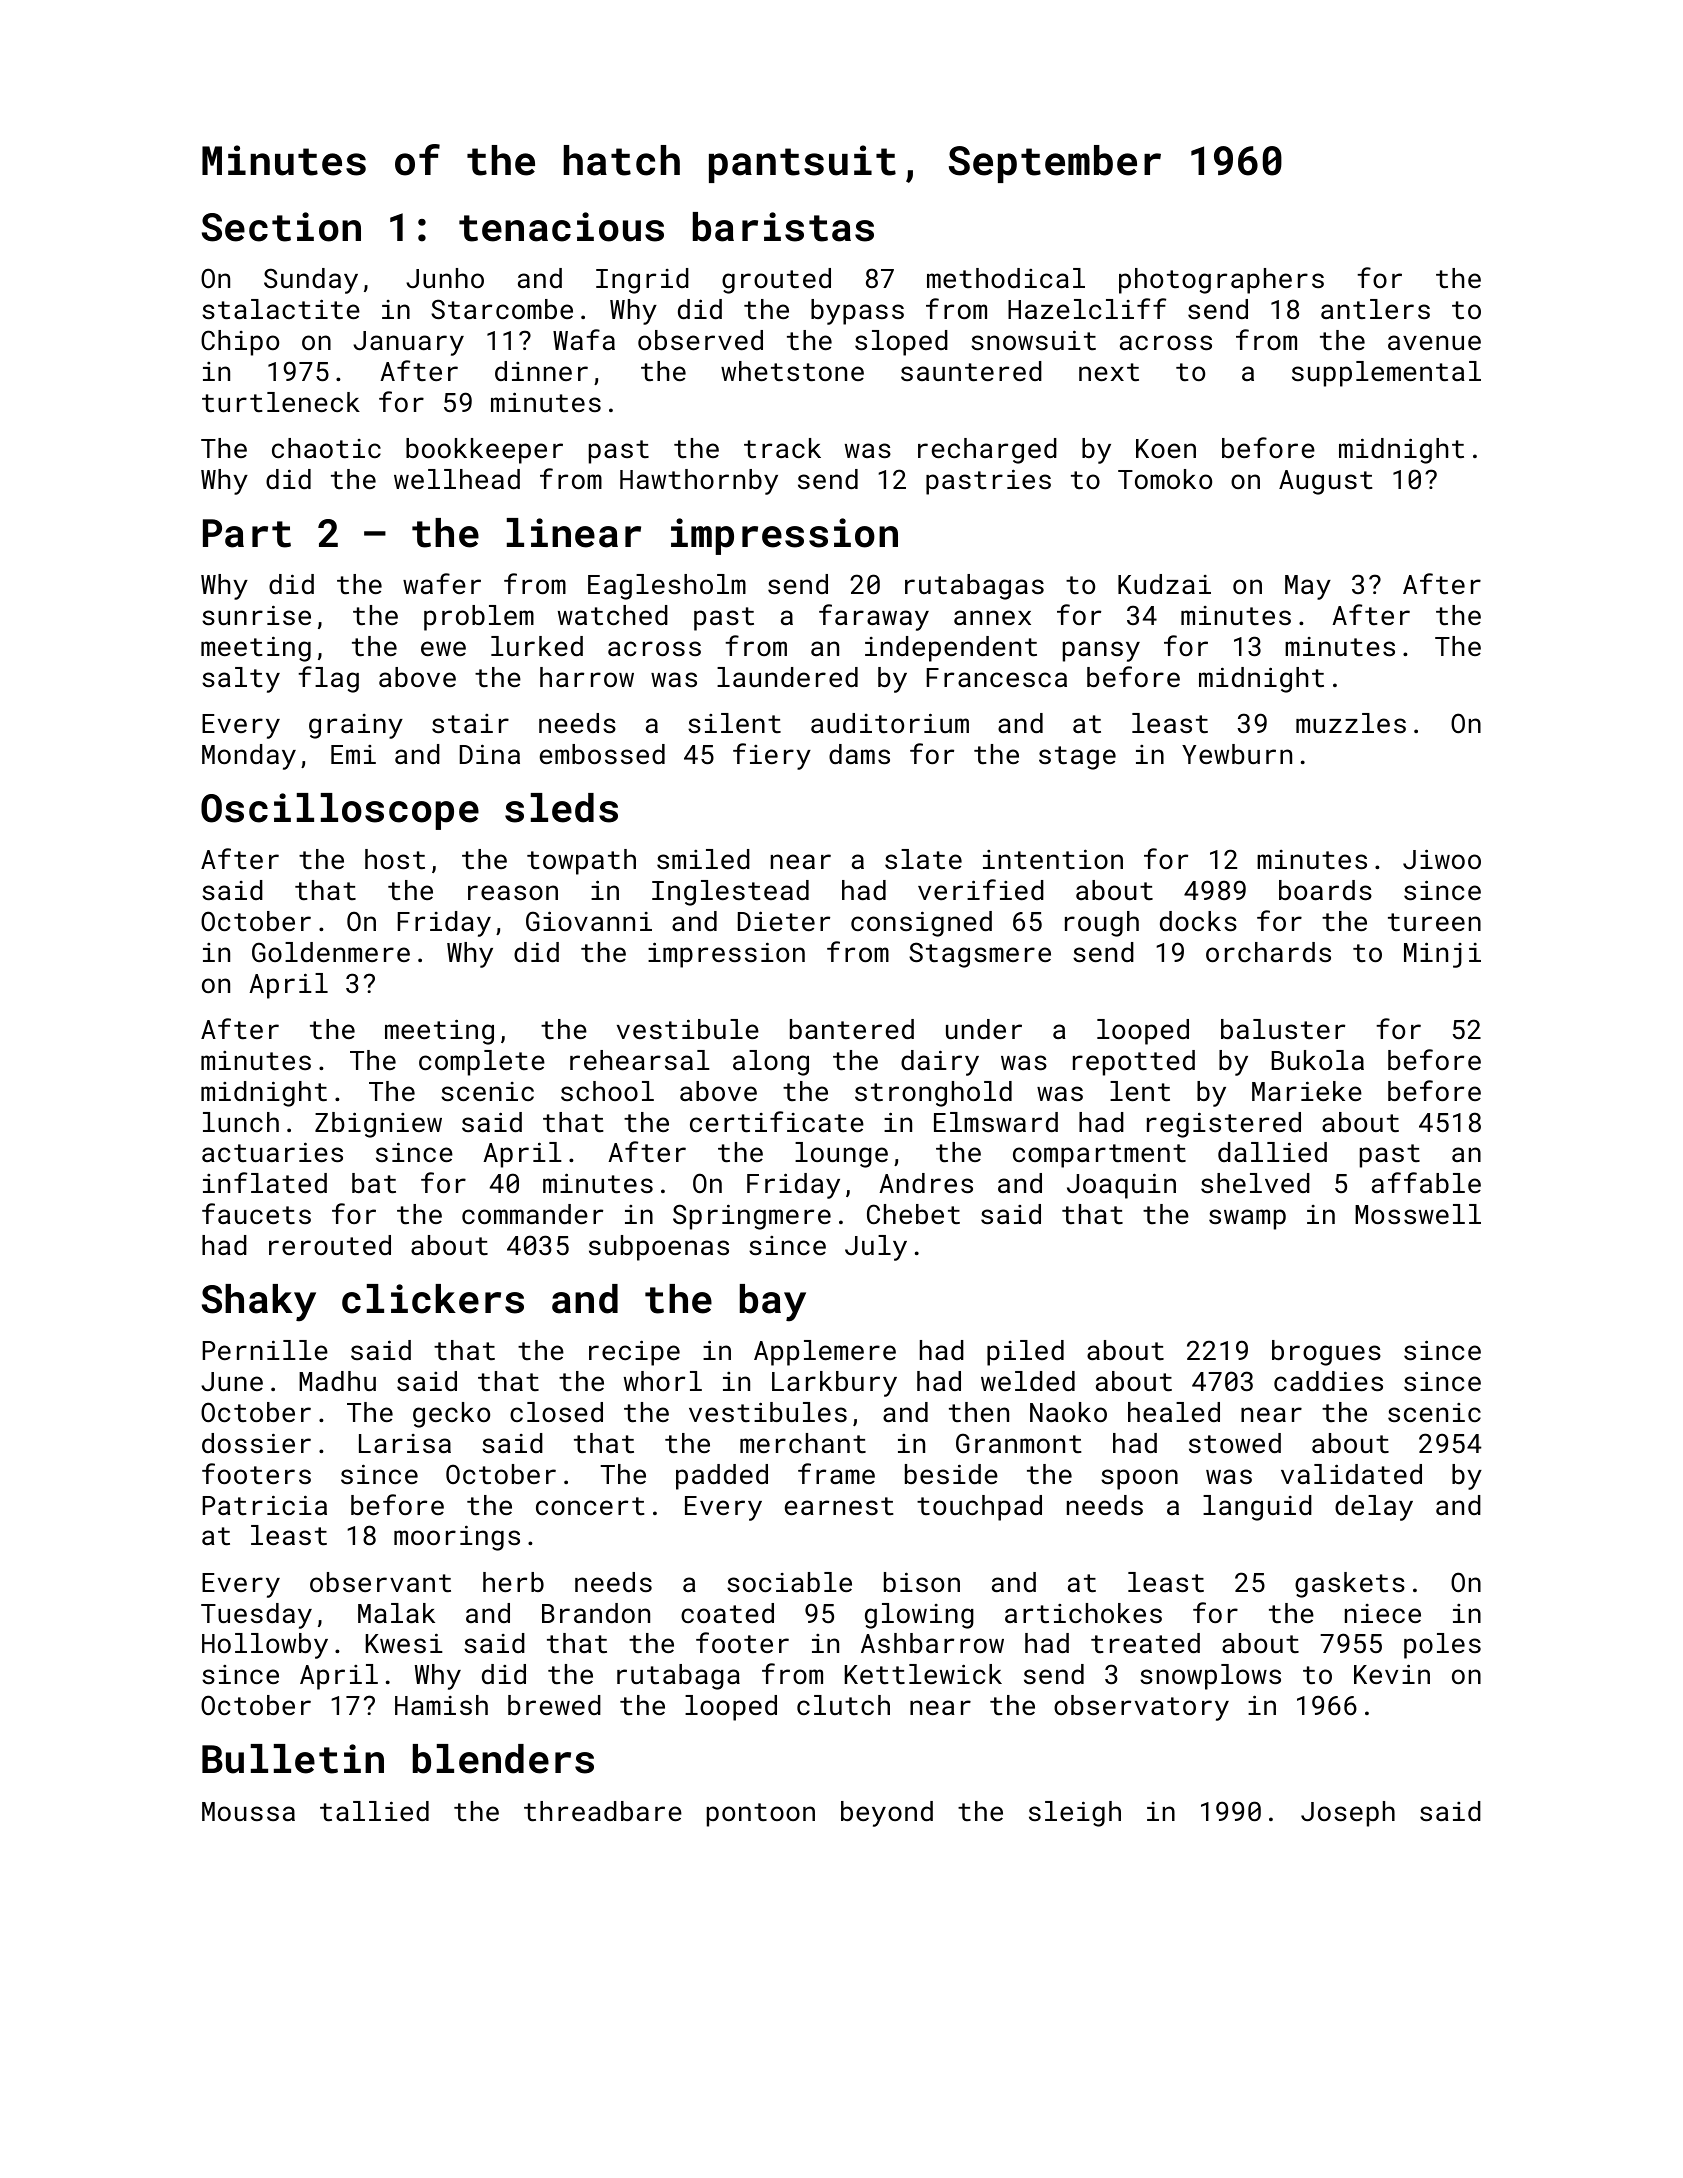 The width and height of the page is (1683, 2178). I want to click on Chipo, so click(240, 343).
